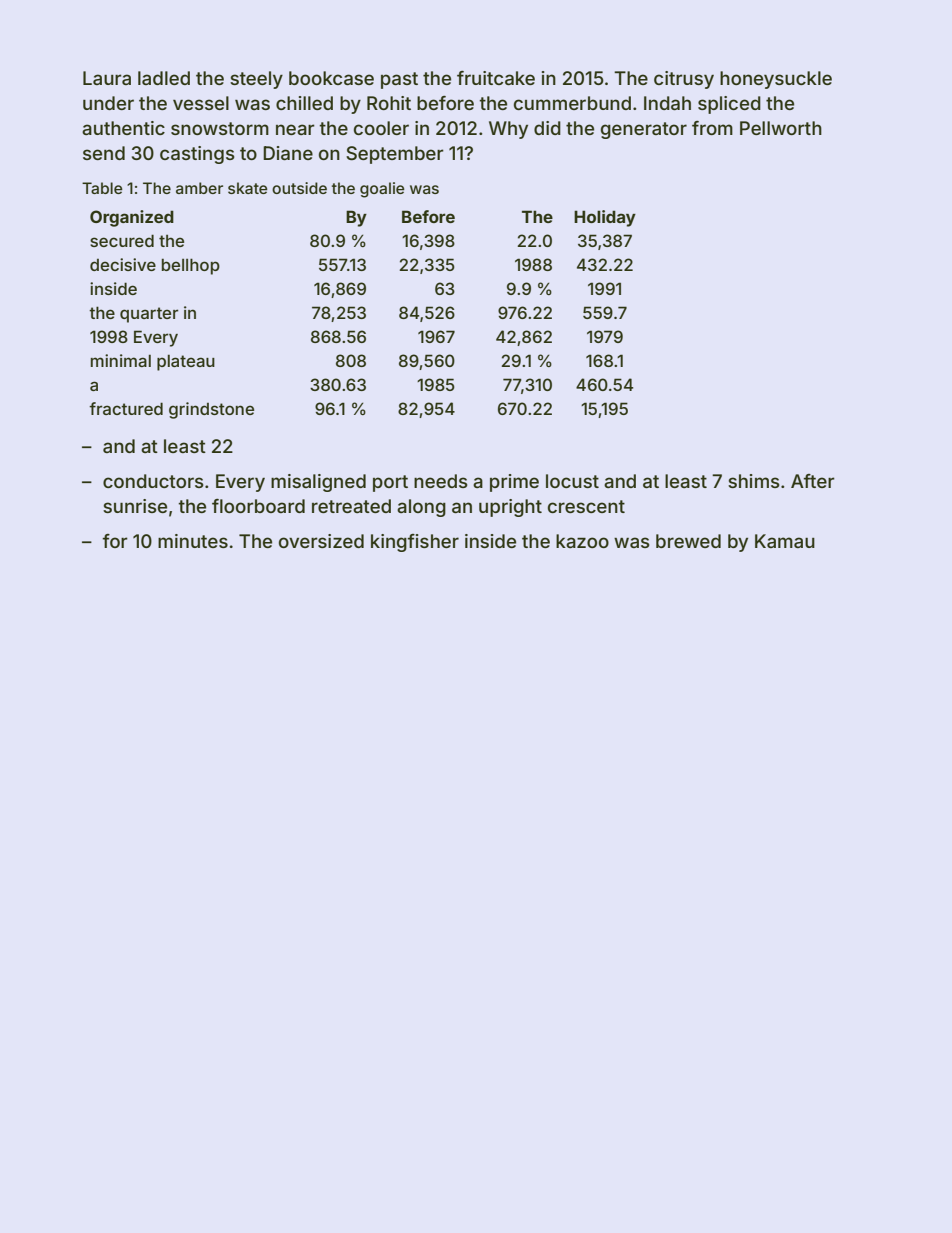 The width and height of the screenshot is (952, 1233). I want to click on Rohit, so click(389, 103).
